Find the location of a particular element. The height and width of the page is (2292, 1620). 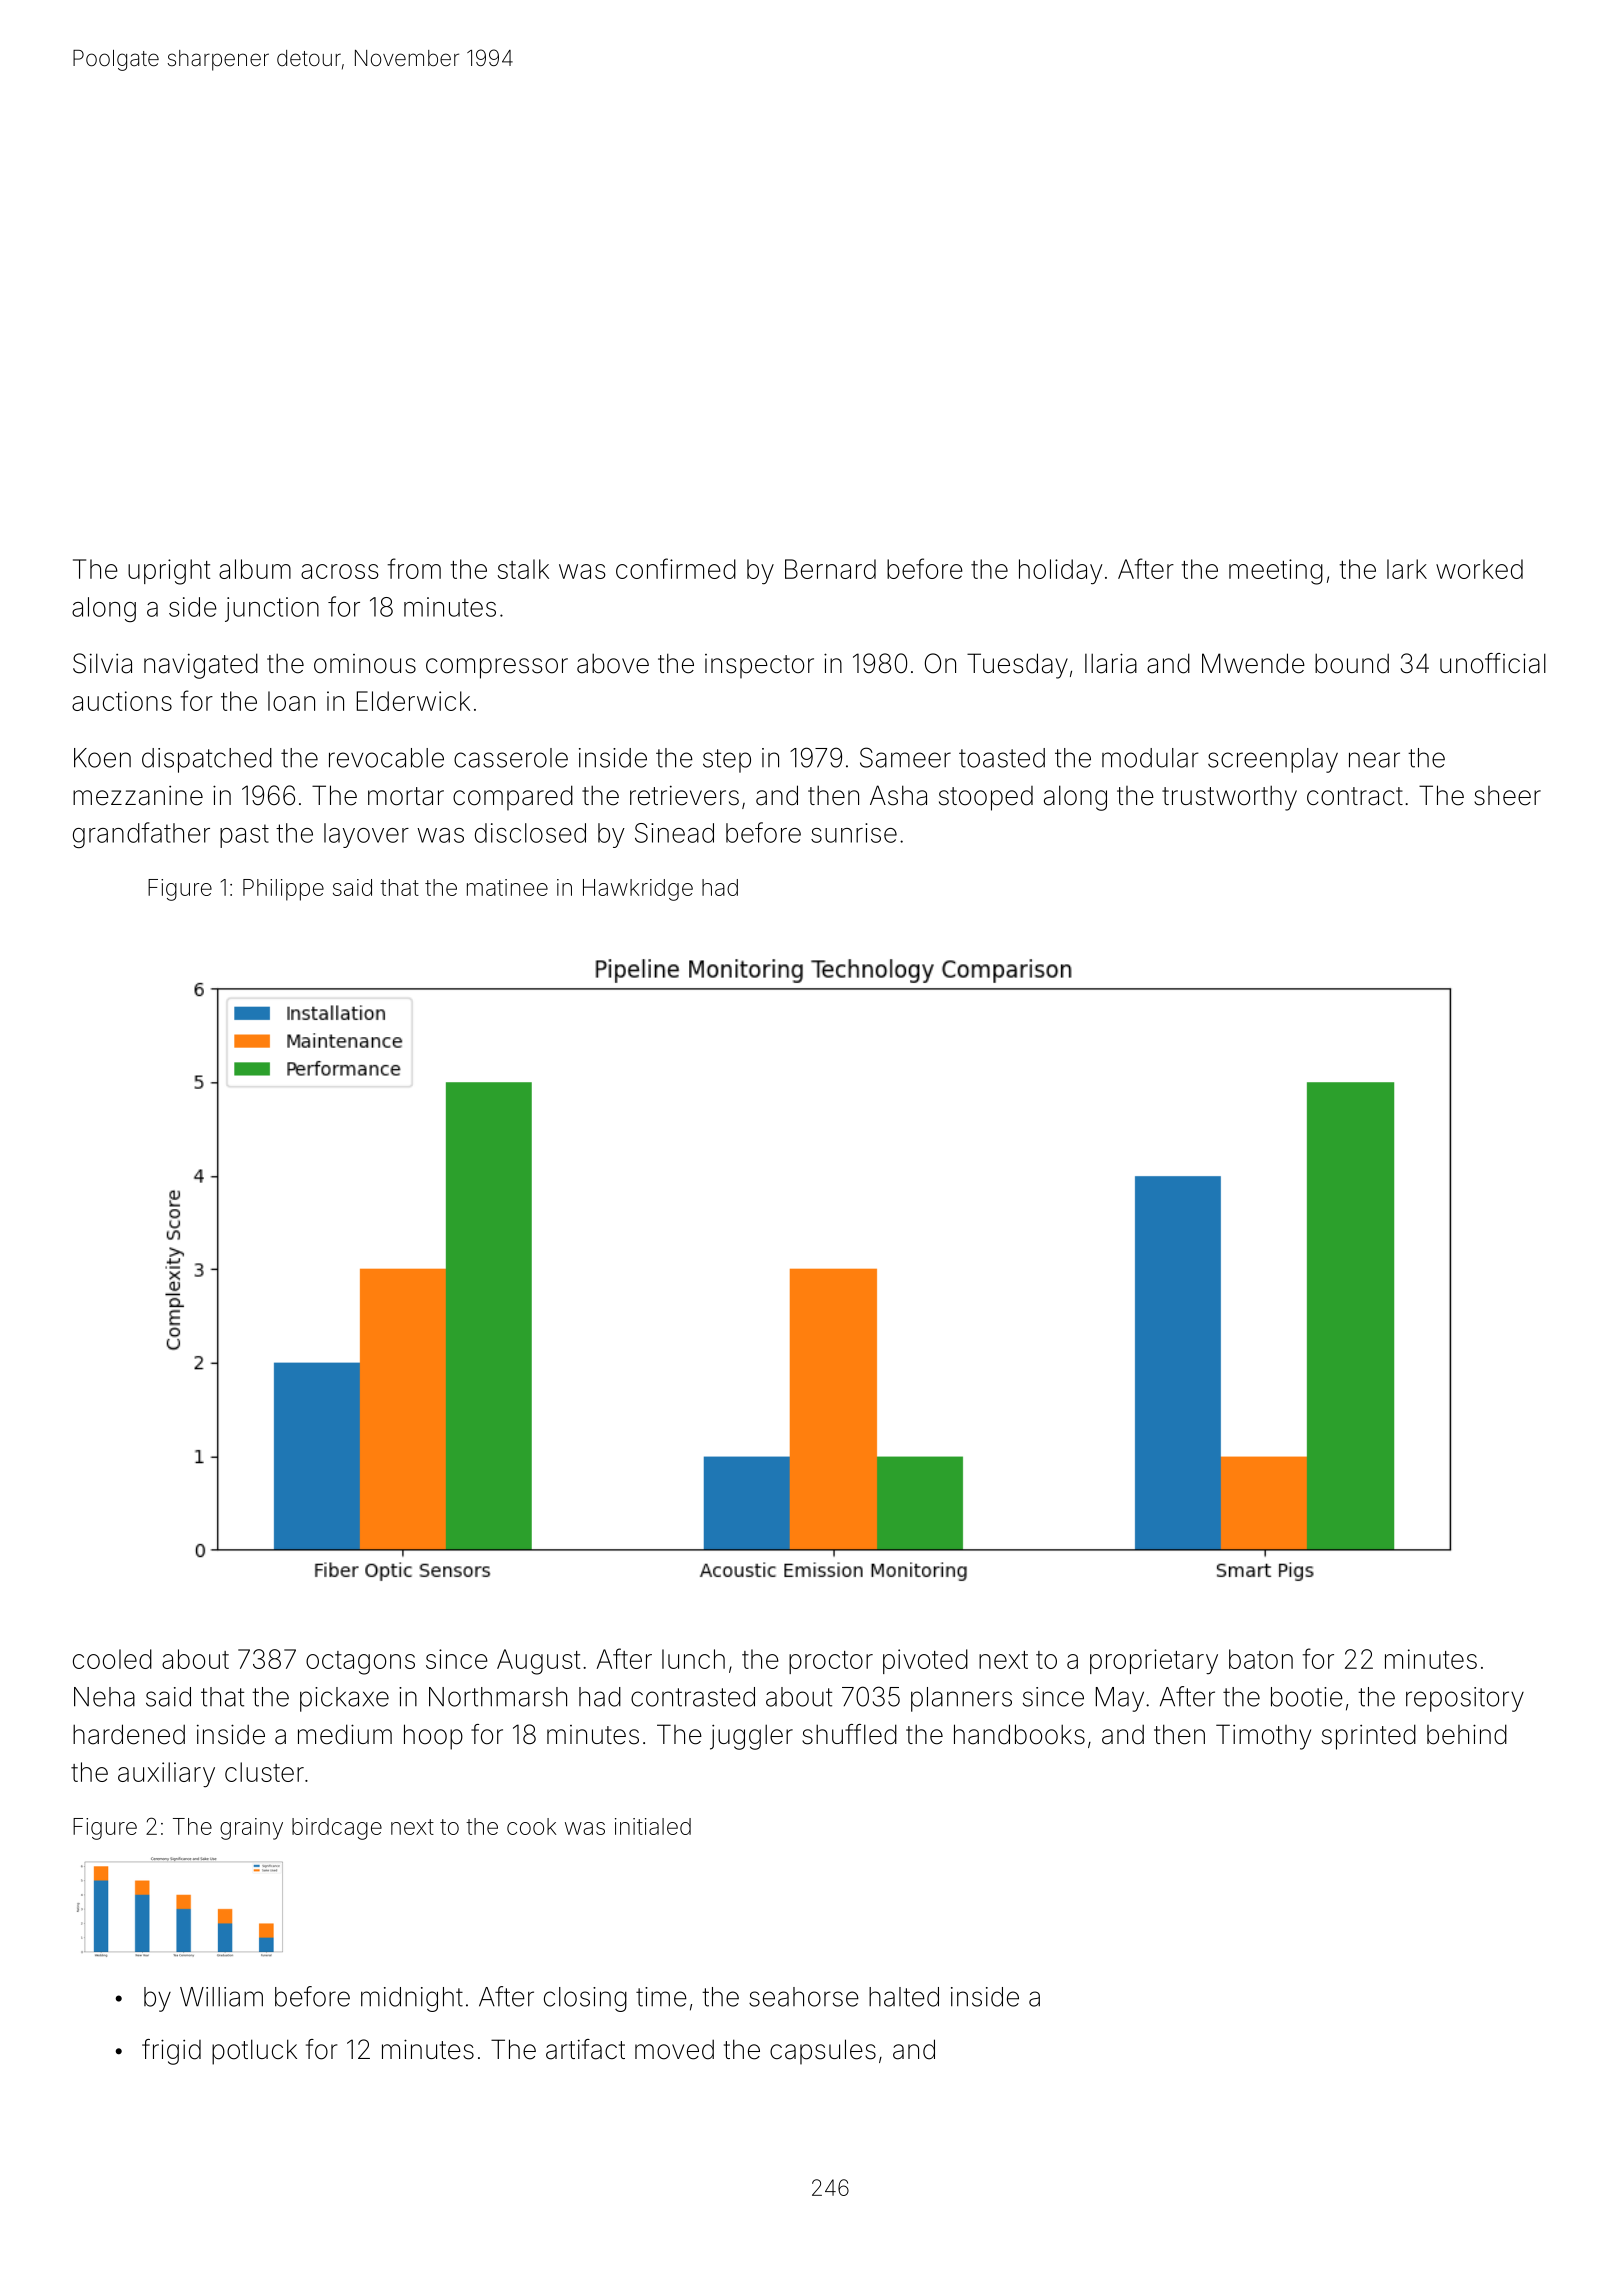

holiday is located at coordinates (1061, 572).
